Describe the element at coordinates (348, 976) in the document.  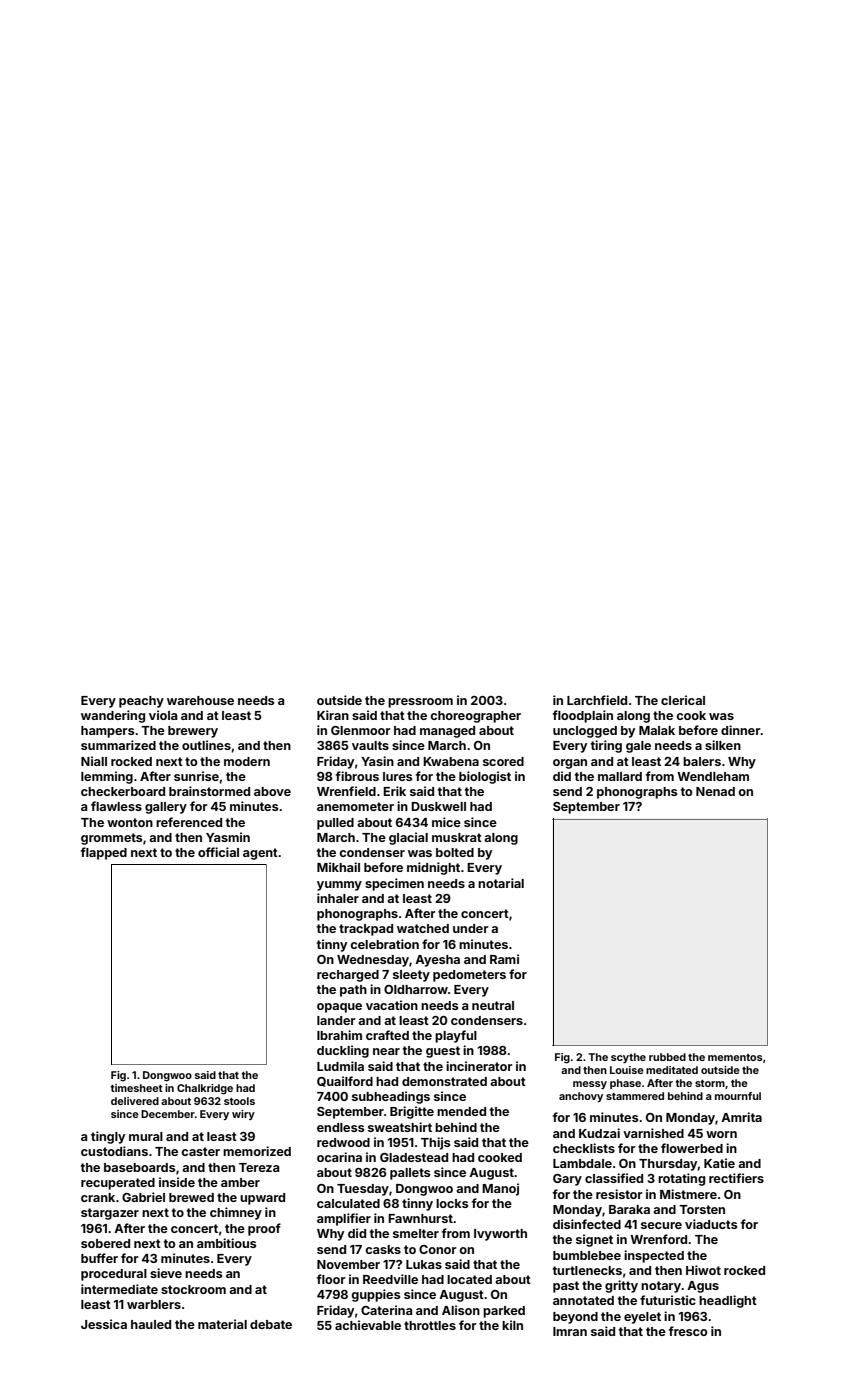
I see `recharged` at that location.
